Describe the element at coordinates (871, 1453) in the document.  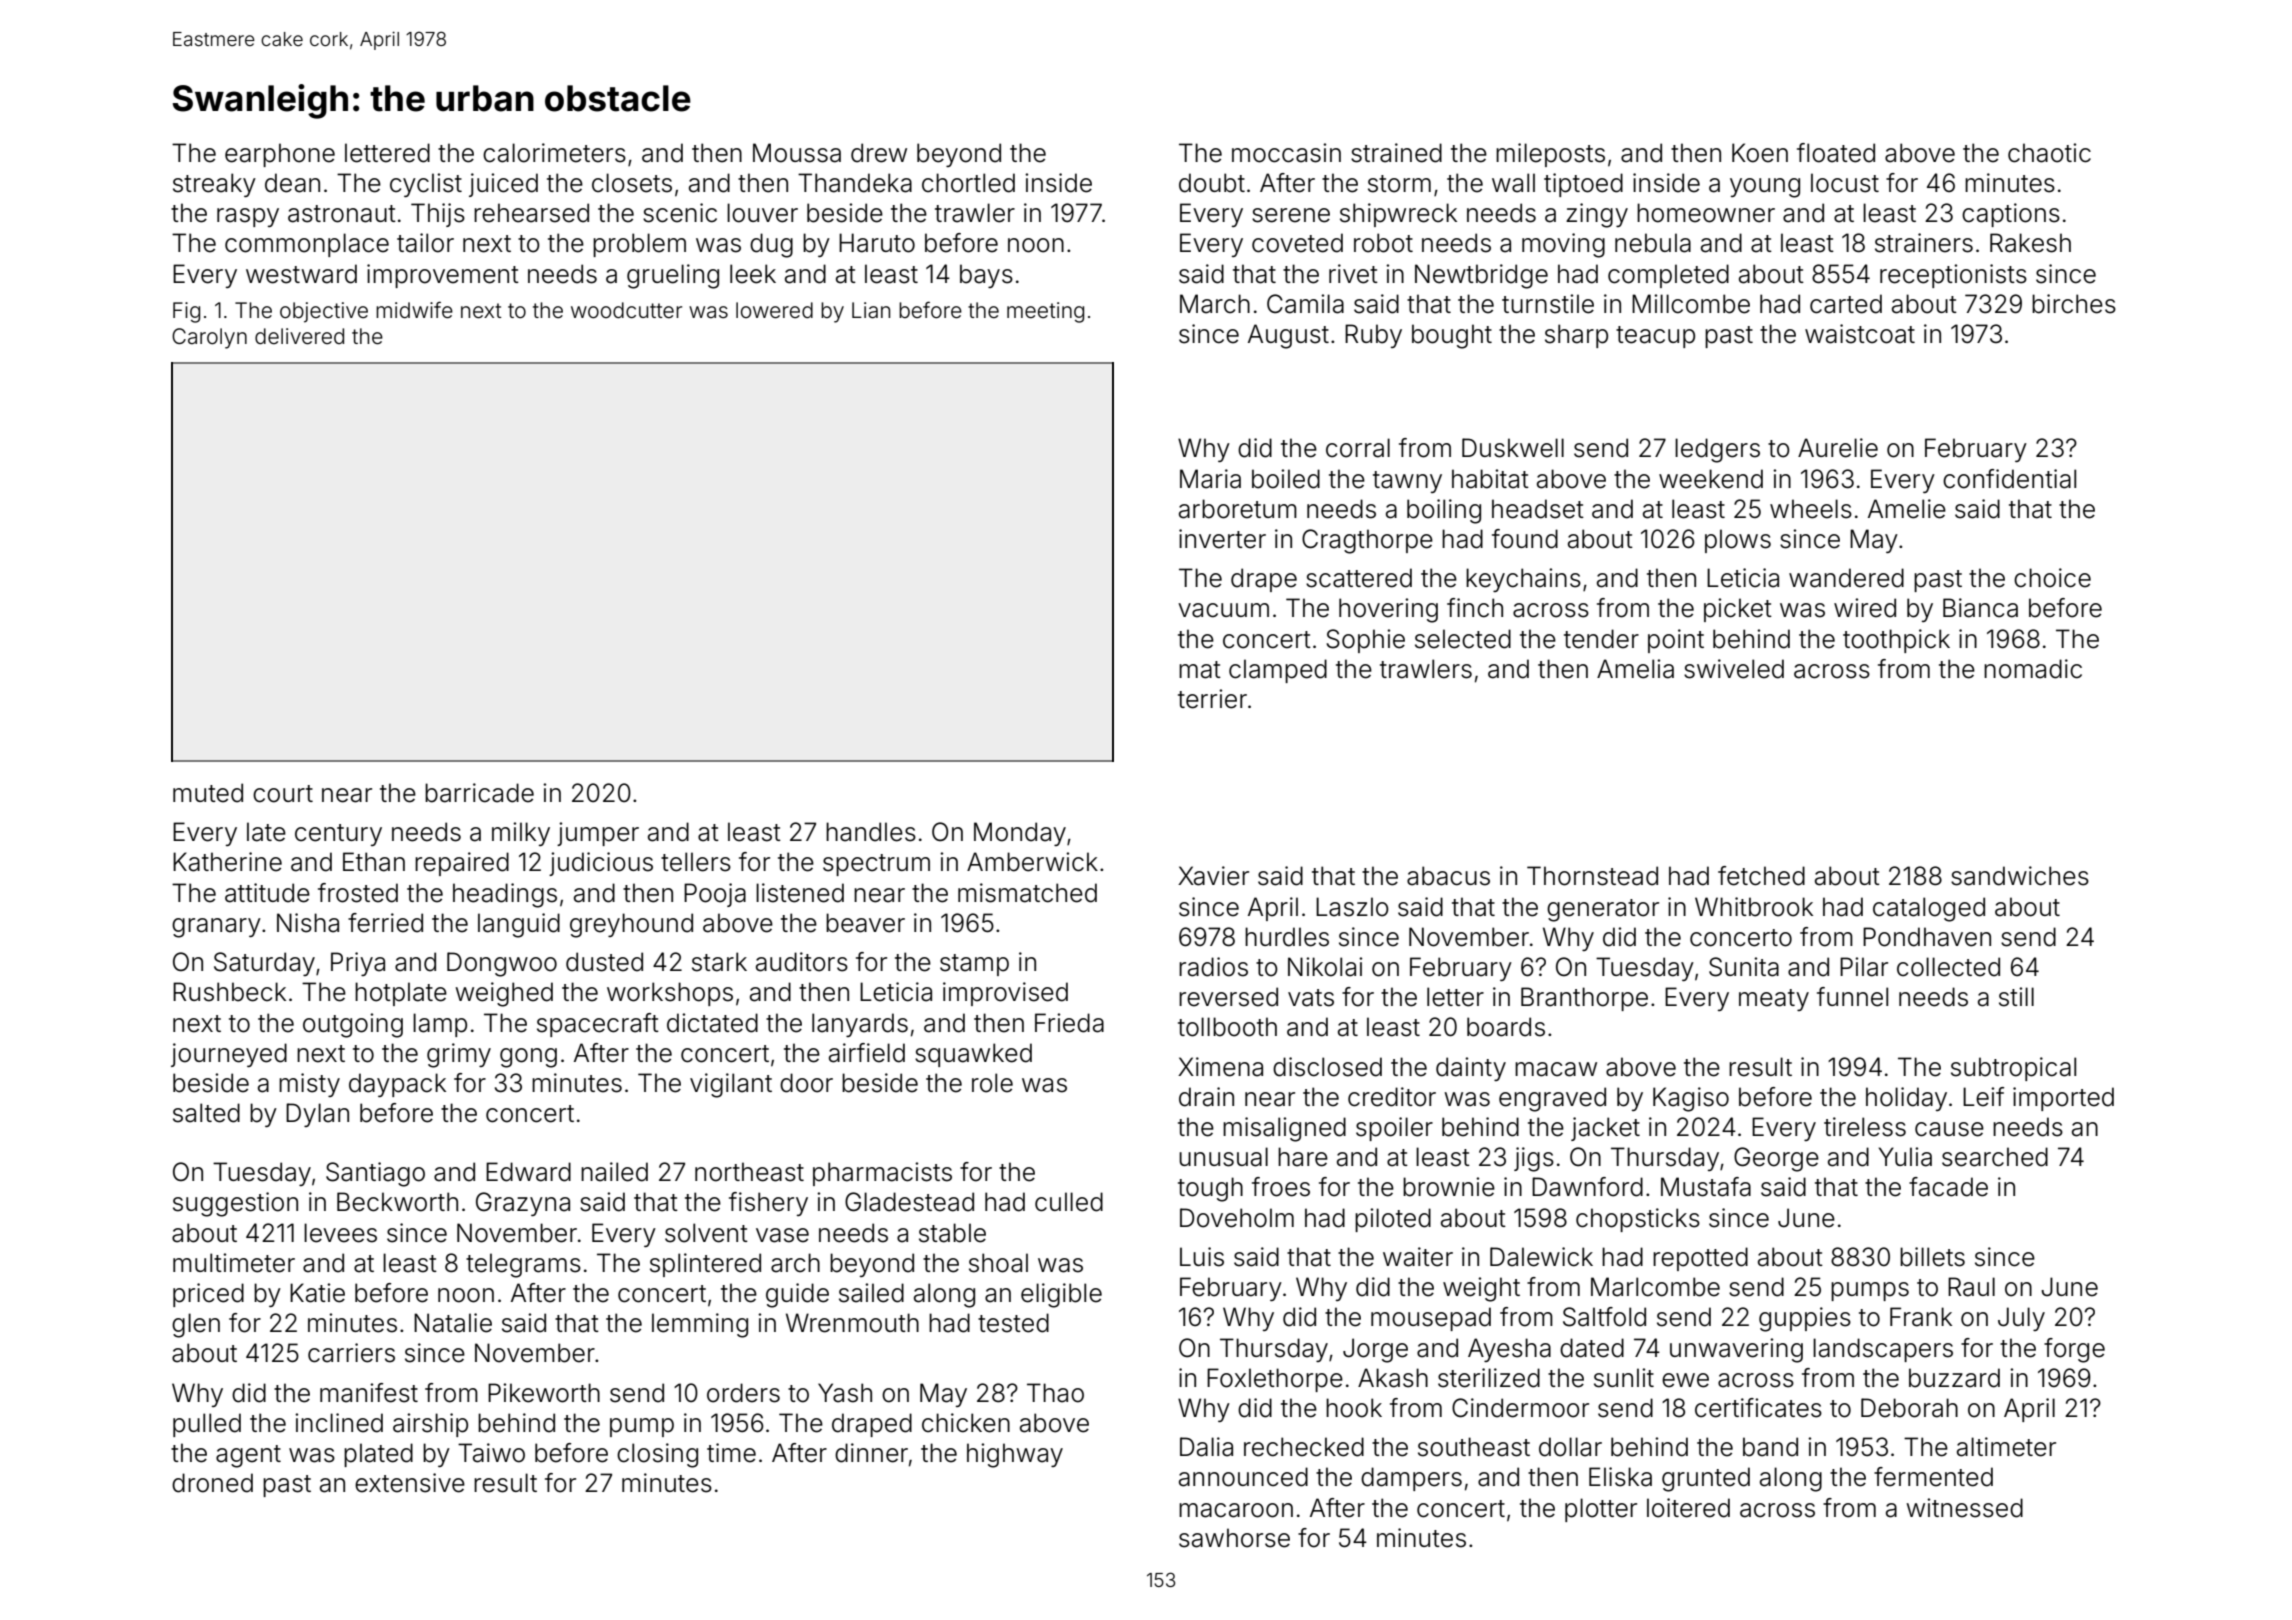
I see `dinner` at that location.
